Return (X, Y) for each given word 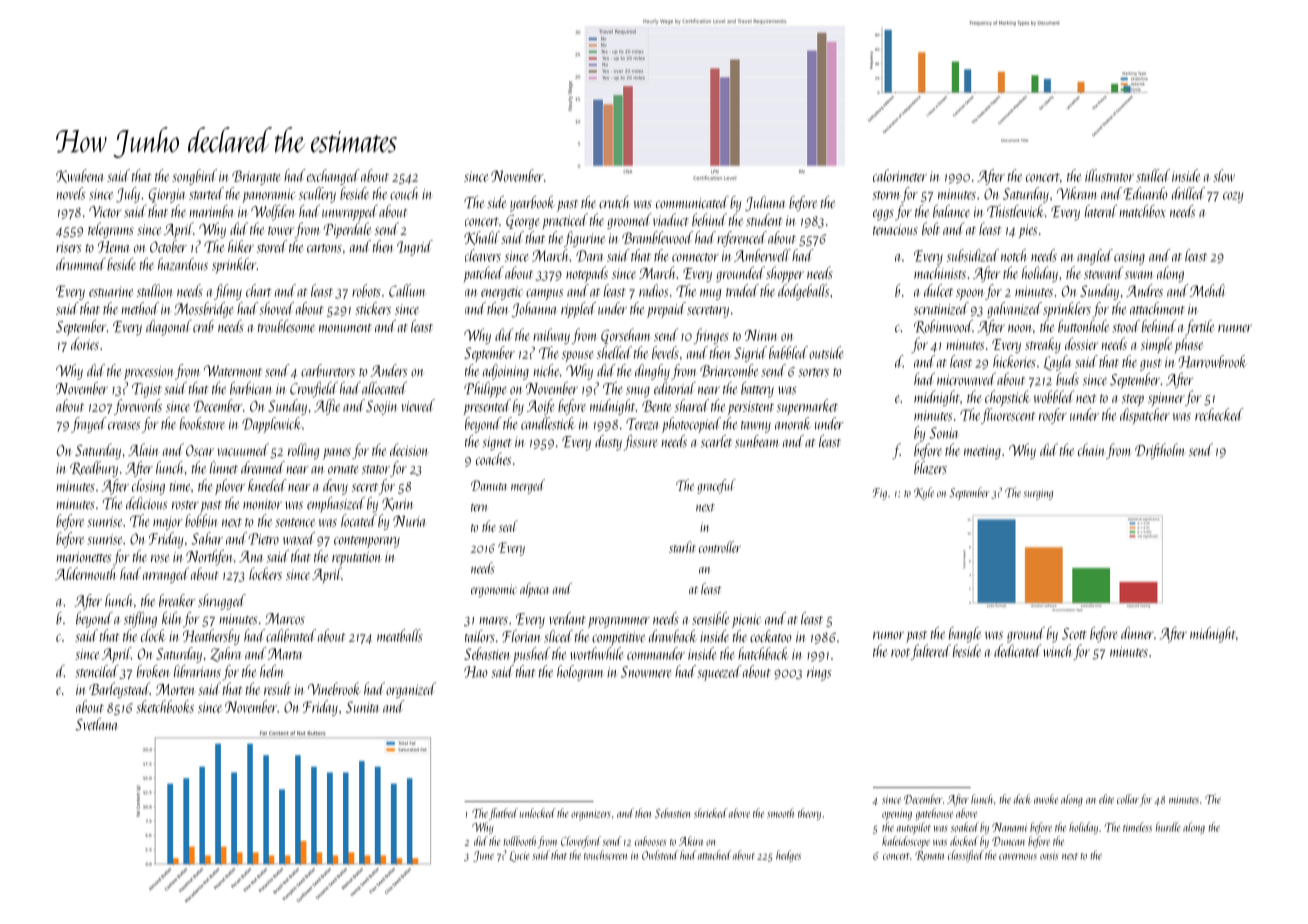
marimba (211, 211)
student (764, 219)
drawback (673, 636)
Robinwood (943, 326)
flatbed (503, 814)
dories (85, 343)
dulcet (938, 290)
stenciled (97, 671)
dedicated (1017, 650)
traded (742, 290)
